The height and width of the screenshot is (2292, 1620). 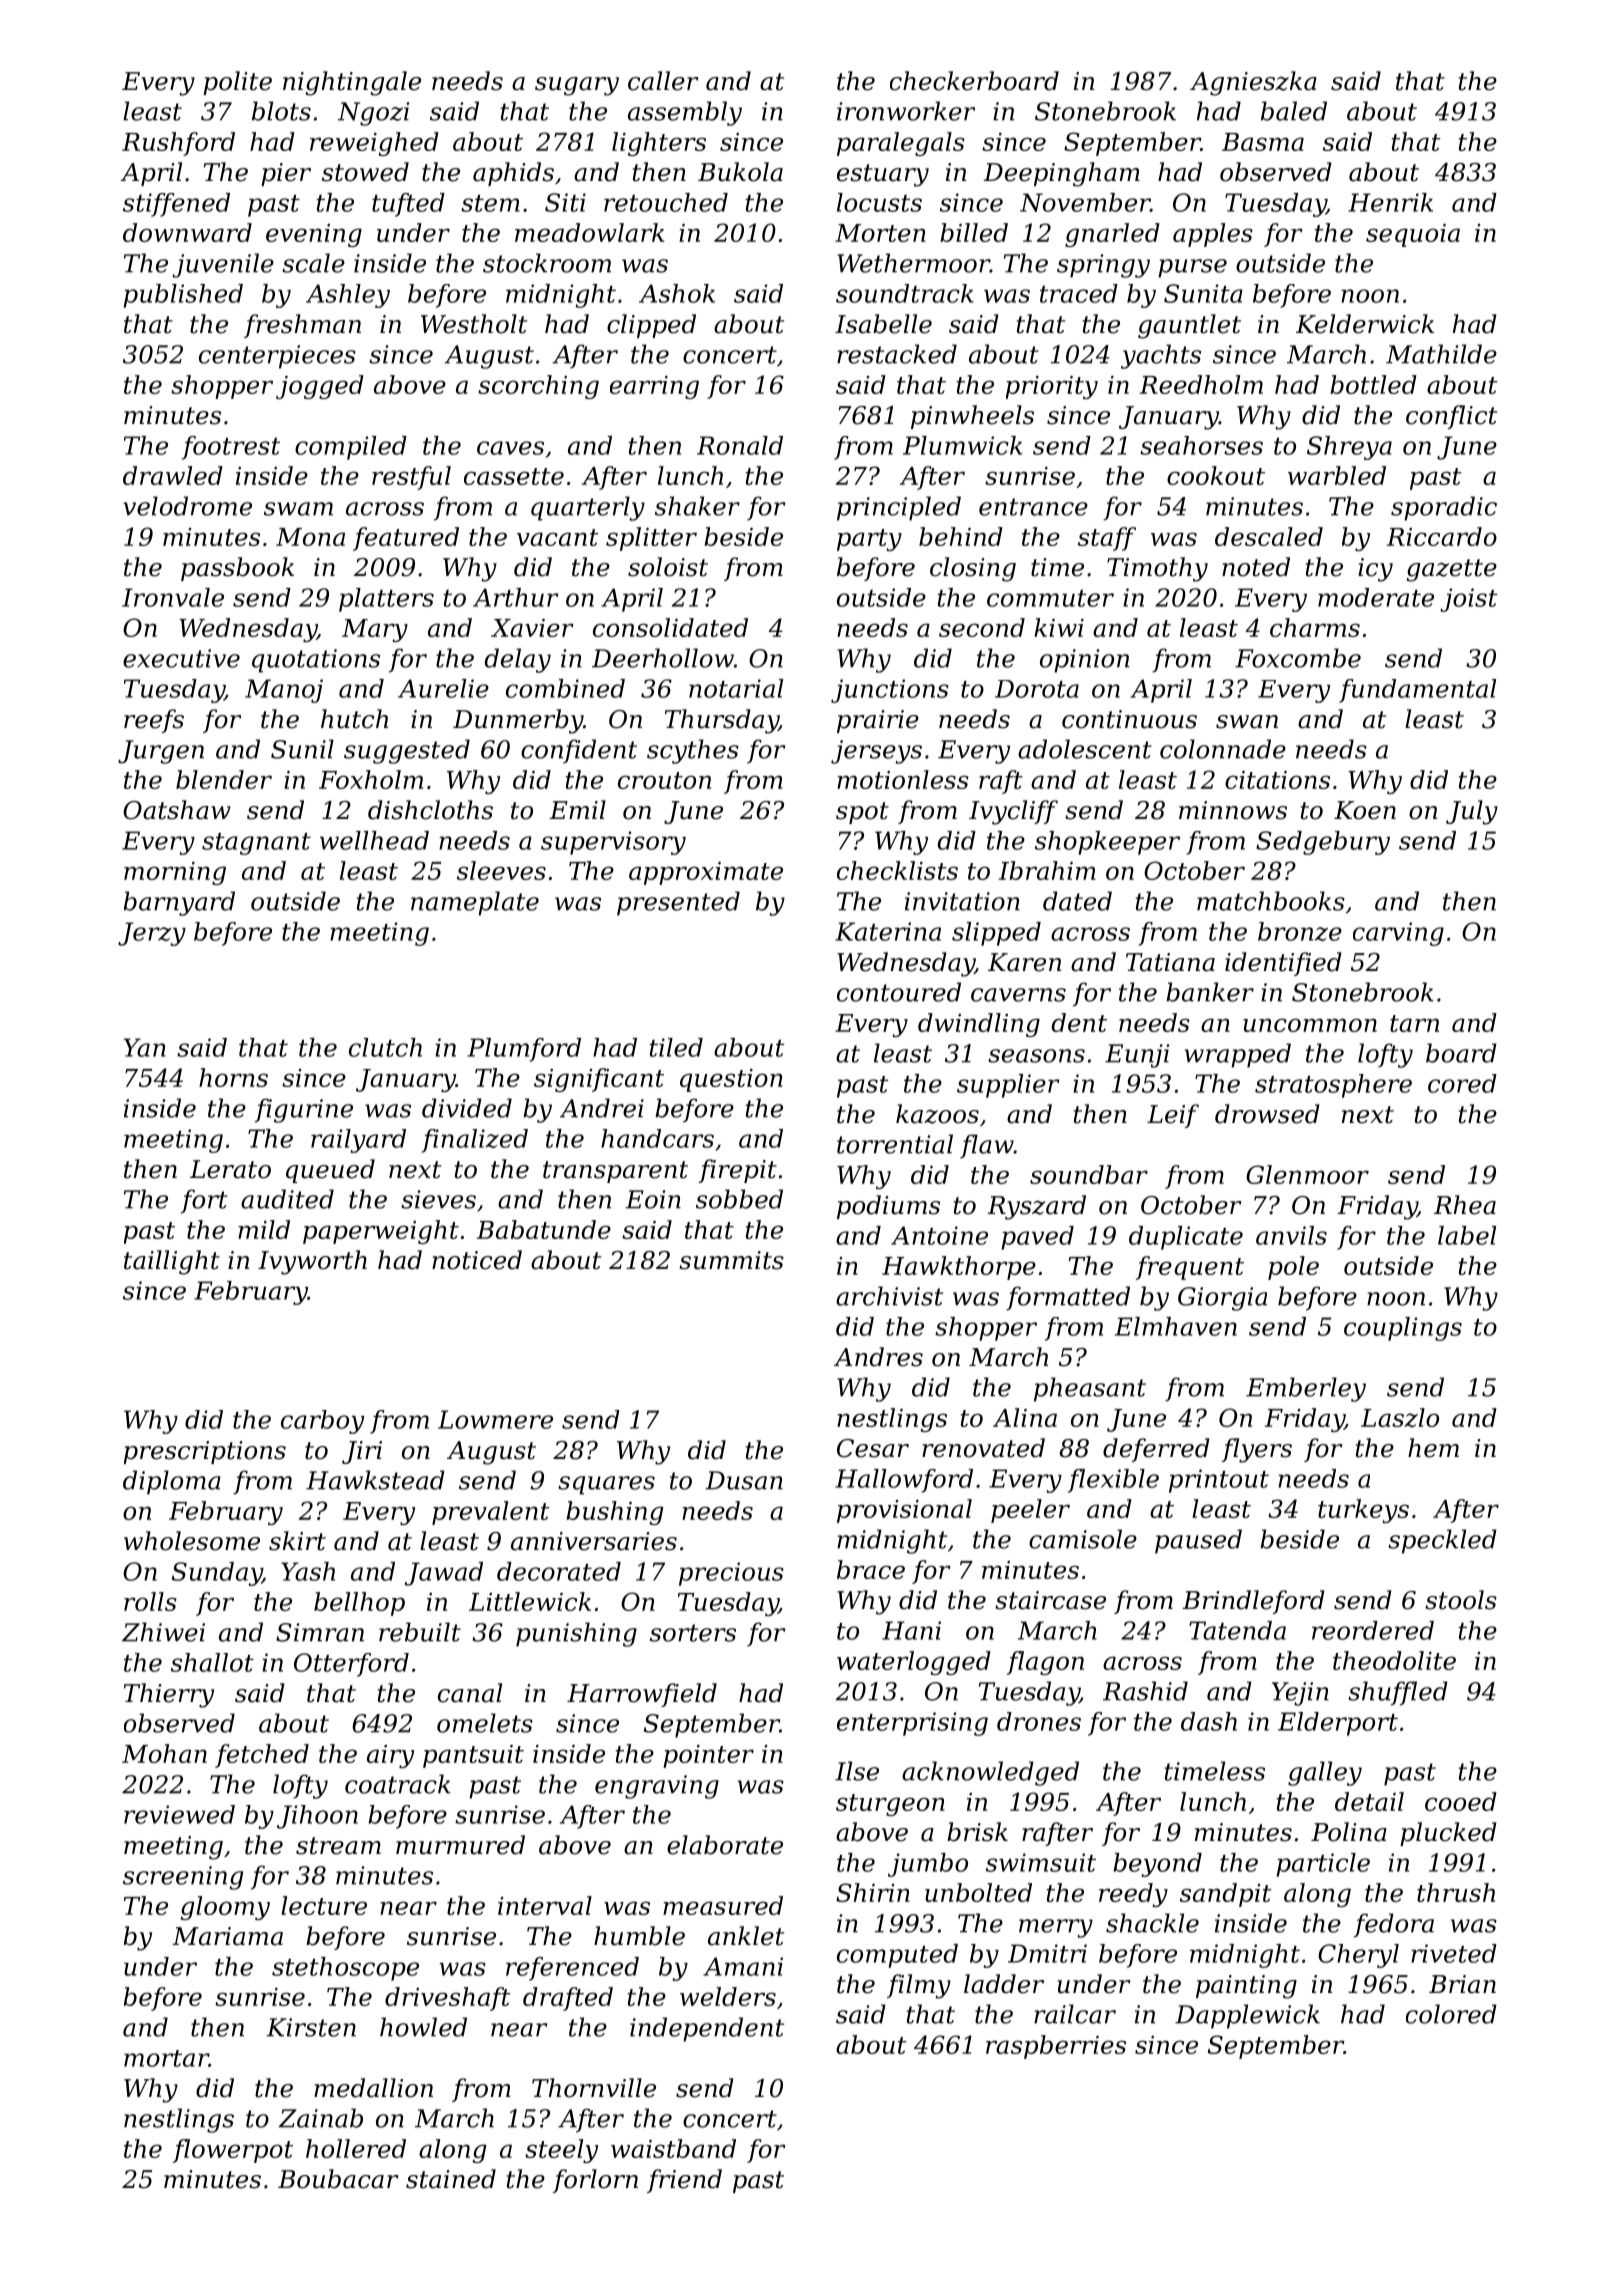 I want to click on Giorgia, so click(x=1222, y=1299).
